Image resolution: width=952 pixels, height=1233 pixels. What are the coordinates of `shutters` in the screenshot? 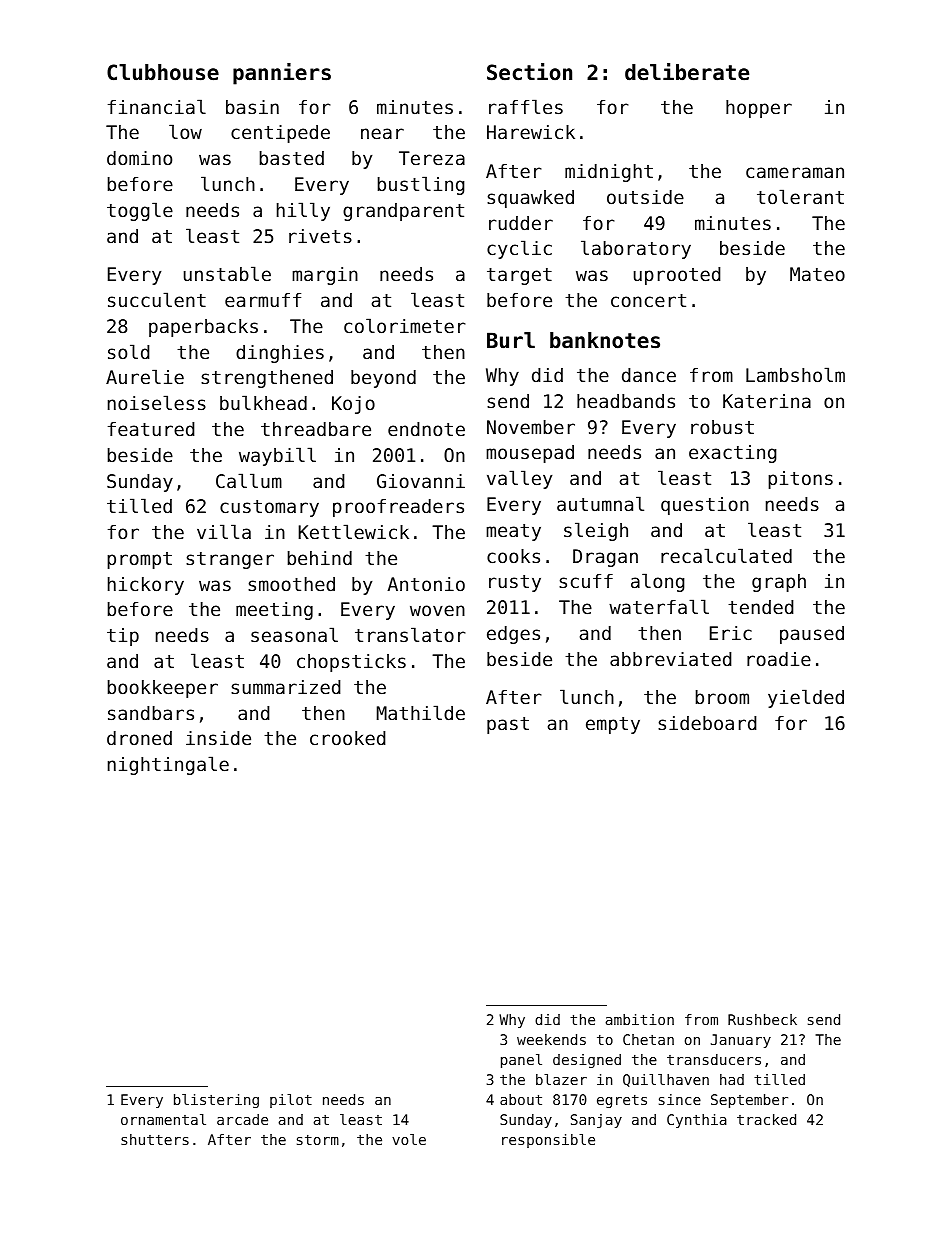 It's located at (155, 1139).
